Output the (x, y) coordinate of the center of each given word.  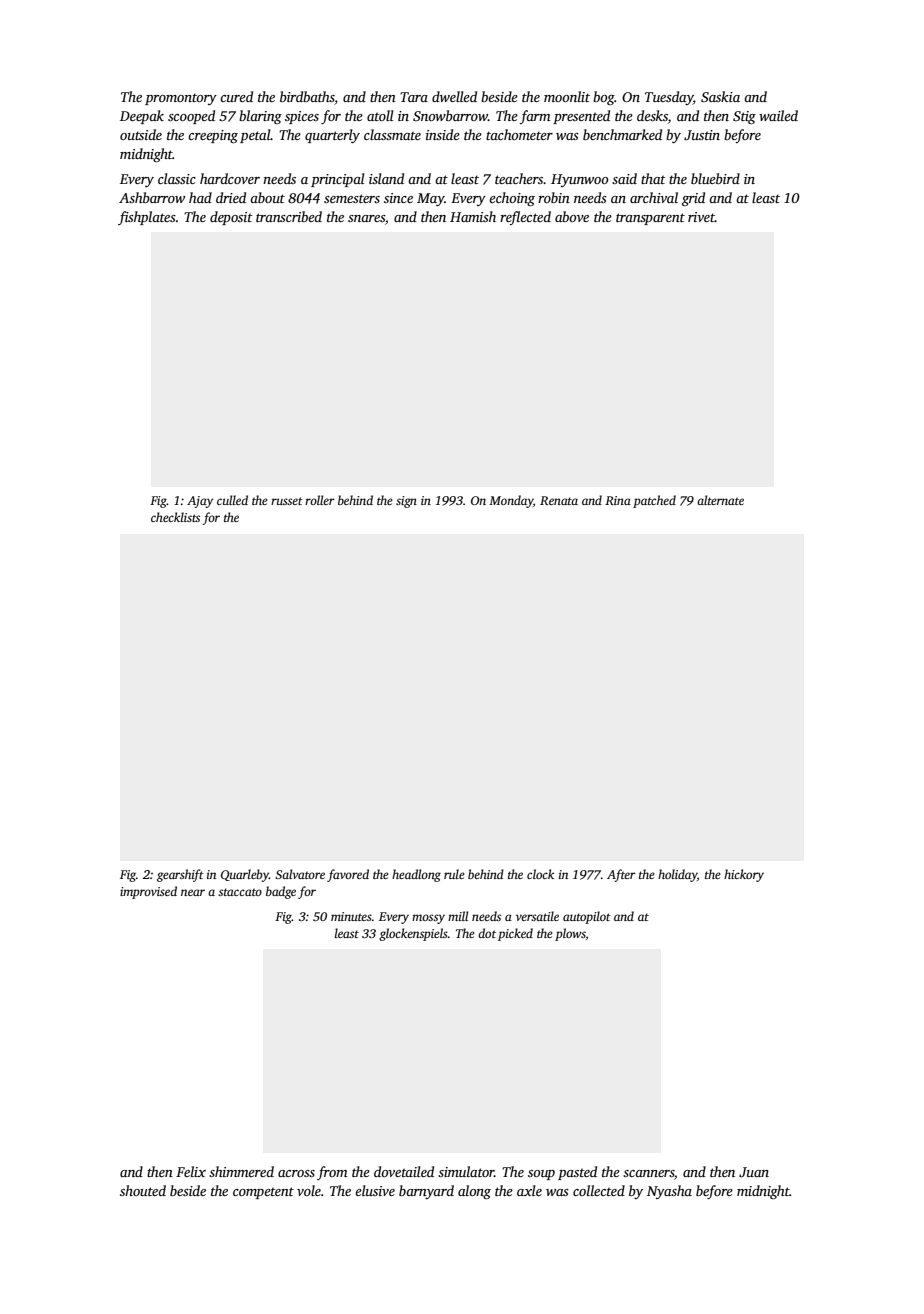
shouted (143, 1190)
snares (366, 218)
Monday (511, 501)
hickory (744, 875)
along (474, 1192)
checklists (175, 517)
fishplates (147, 218)
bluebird (715, 178)
